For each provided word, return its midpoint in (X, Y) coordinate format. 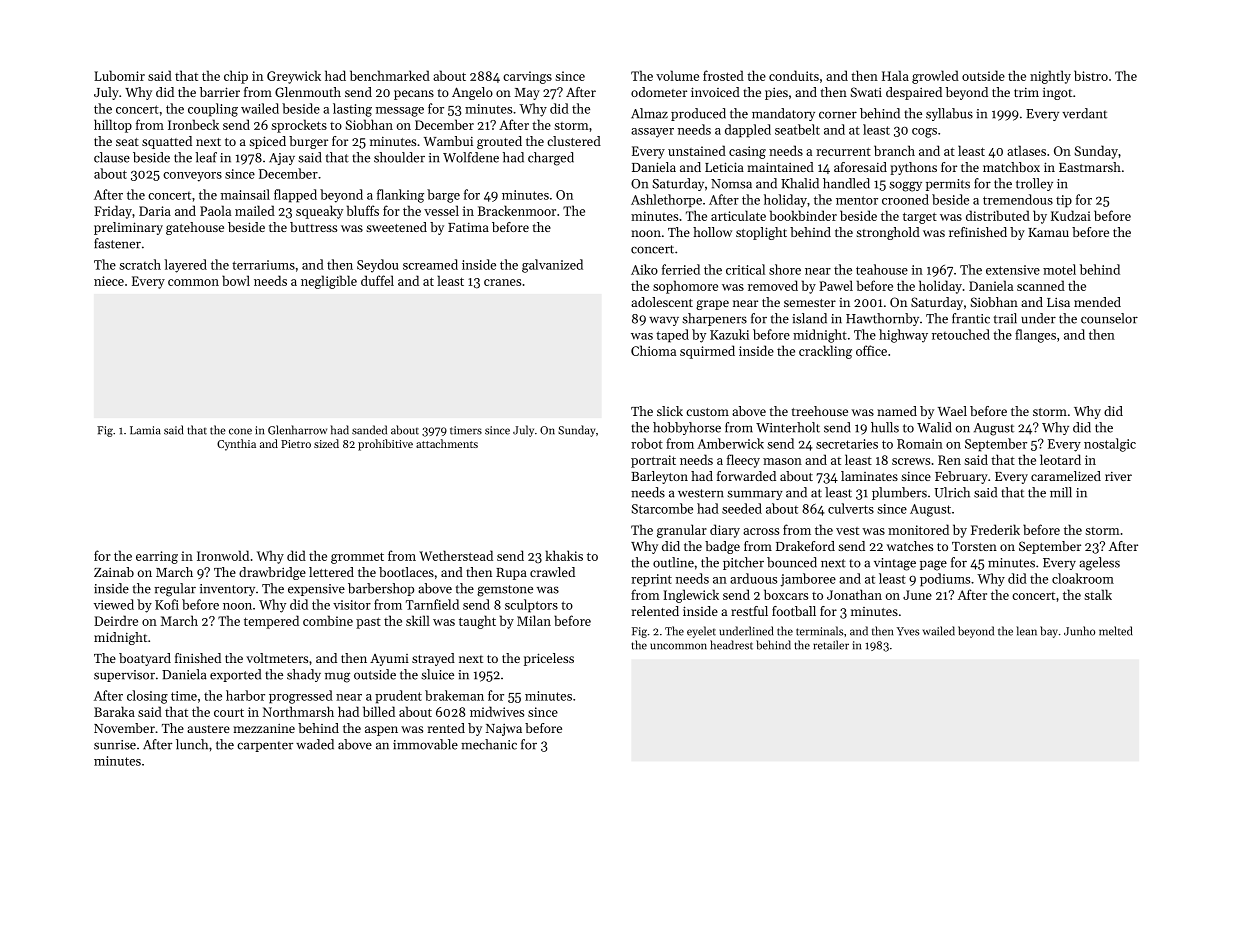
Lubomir (119, 75)
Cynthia (236, 445)
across (761, 531)
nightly (1050, 77)
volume (677, 75)
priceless (549, 659)
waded (315, 744)
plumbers (899, 493)
